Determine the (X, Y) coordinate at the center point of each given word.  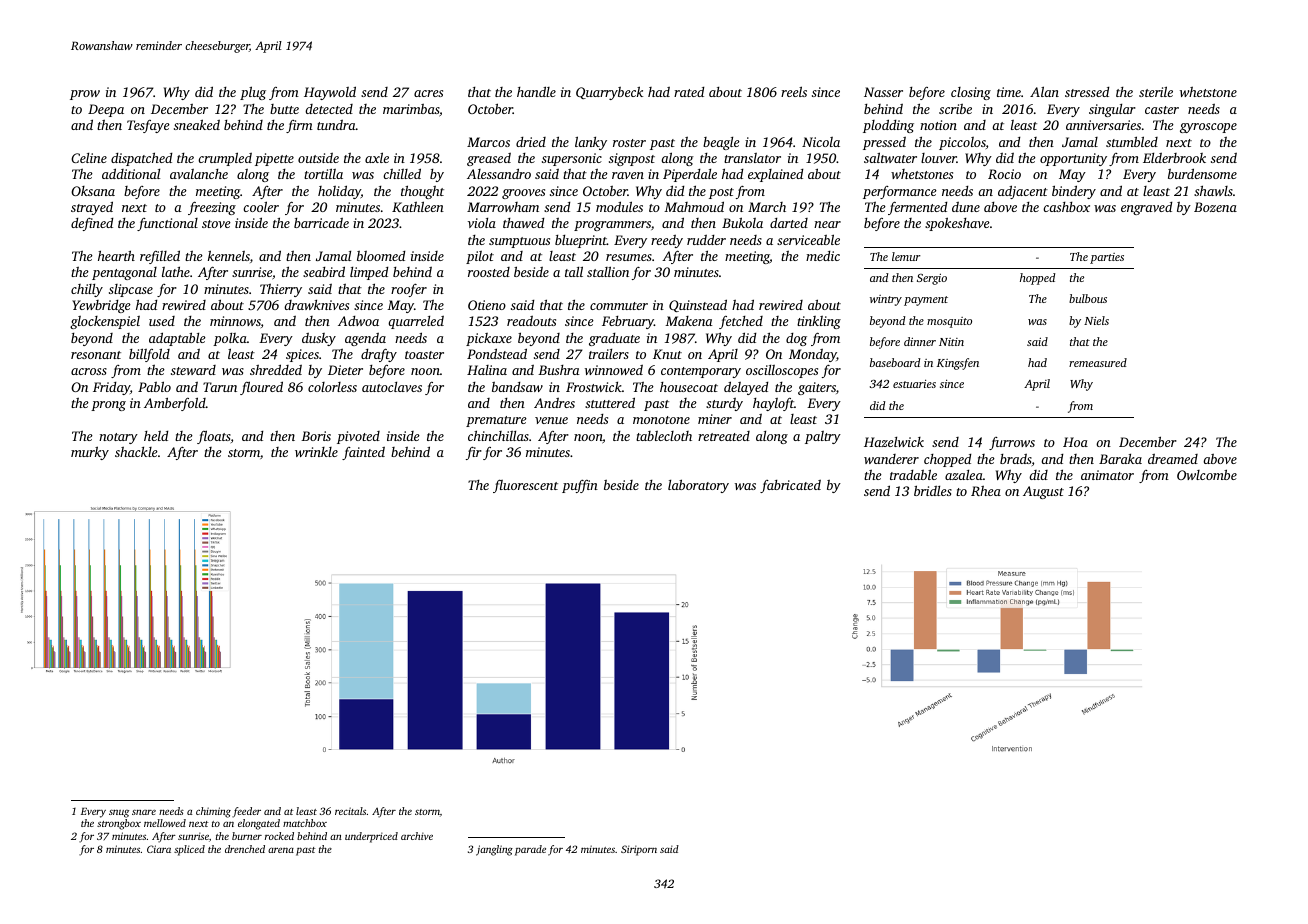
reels (794, 91)
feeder (246, 812)
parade (530, 850)
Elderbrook (1174, 158)
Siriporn (639, 850)
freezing (212, 208)
